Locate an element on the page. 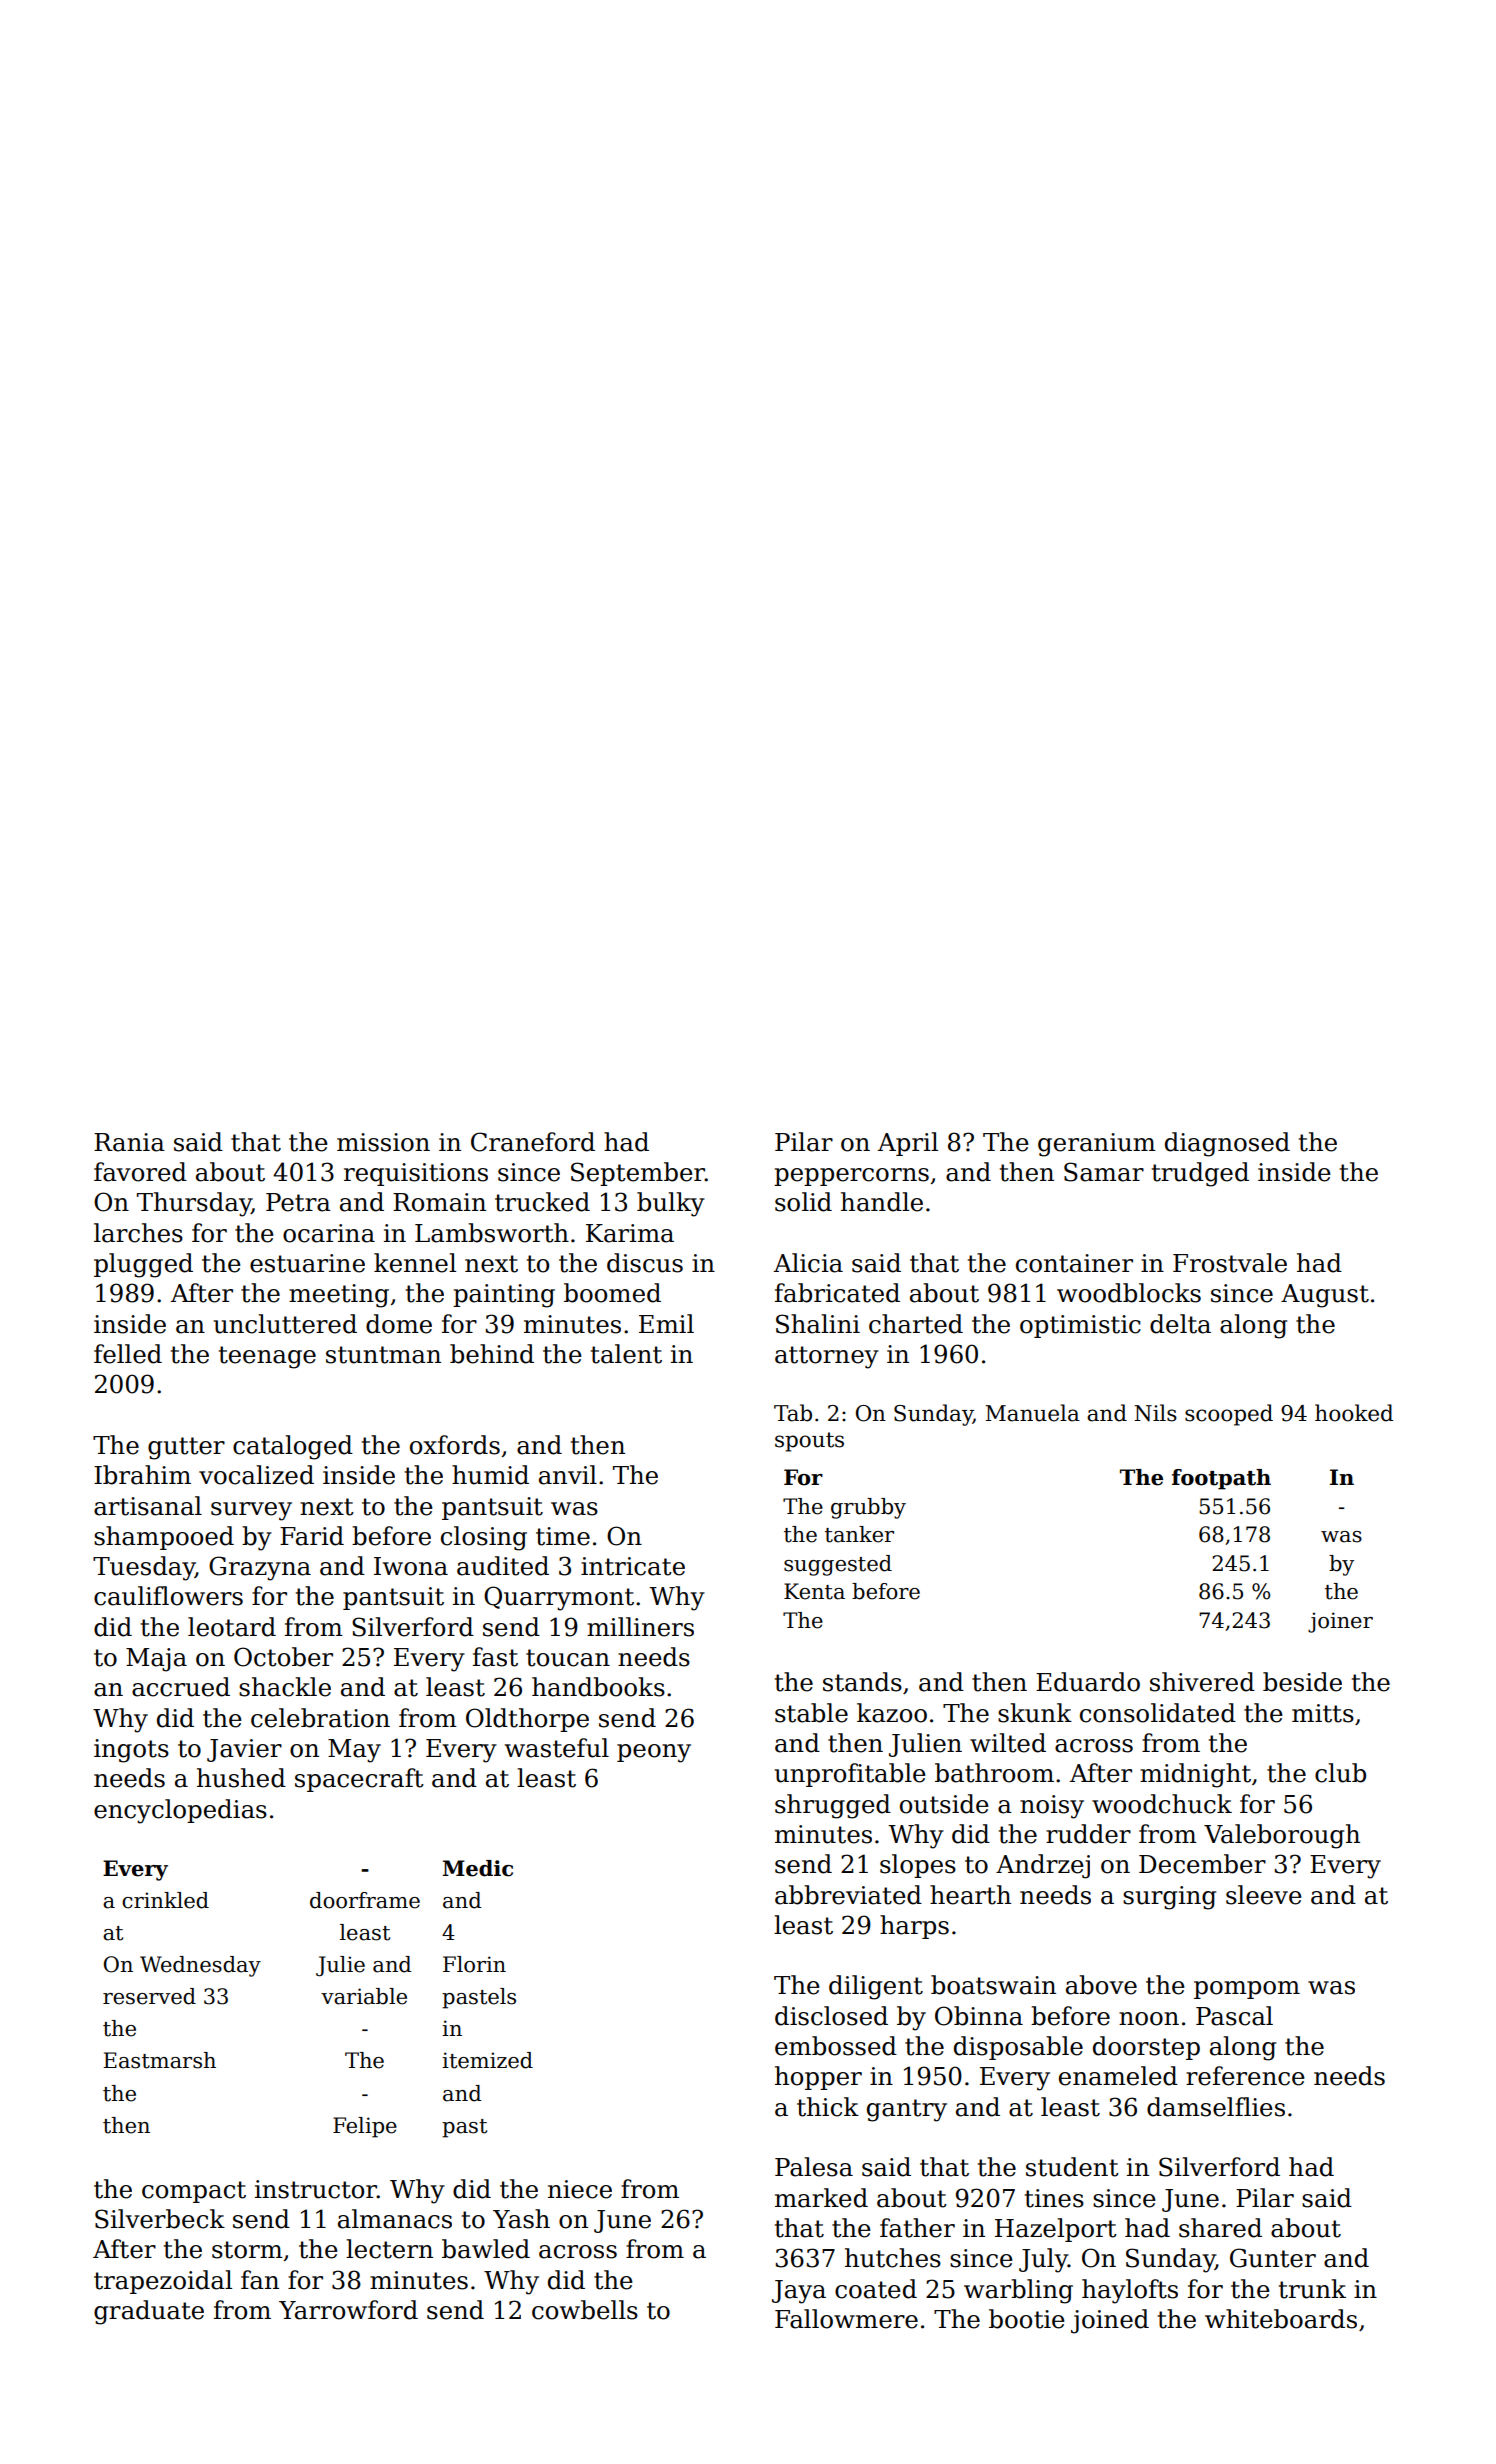 The width and height of the document is (1496, 2464). Hazelport is located at coordinates (1056, 2230).
